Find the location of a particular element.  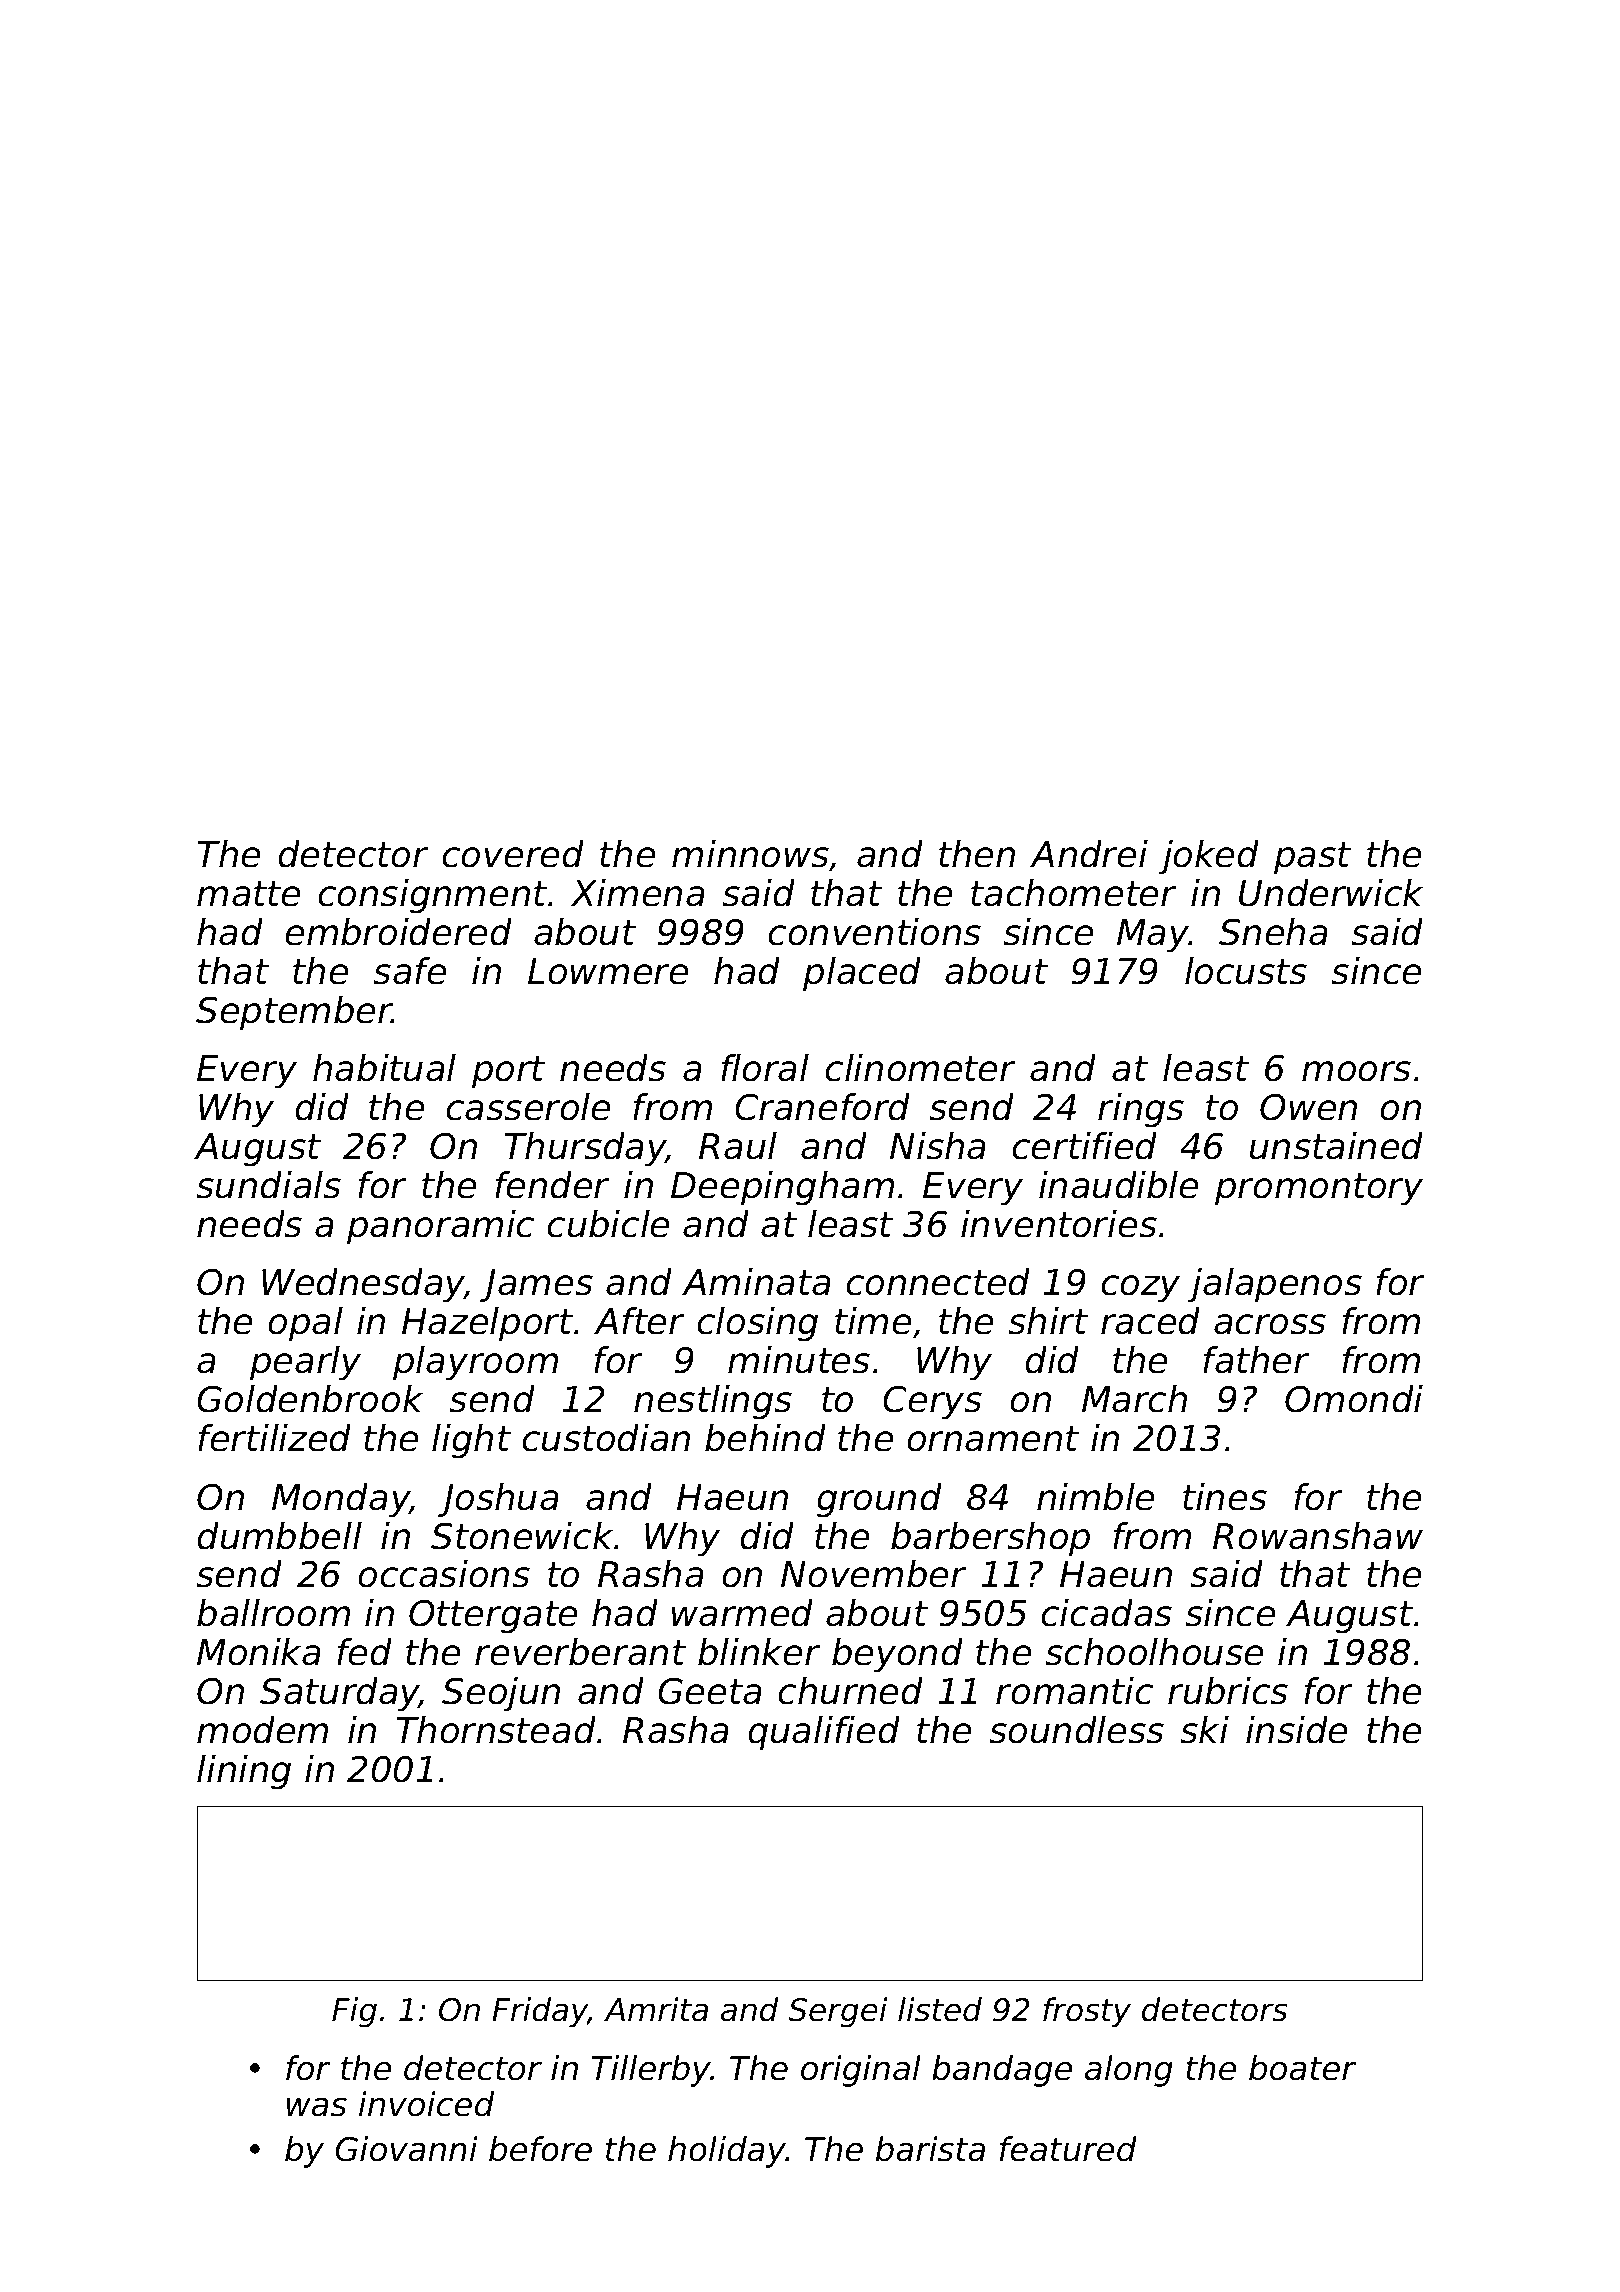

promontory is located at coordinates (1319, 1189).
